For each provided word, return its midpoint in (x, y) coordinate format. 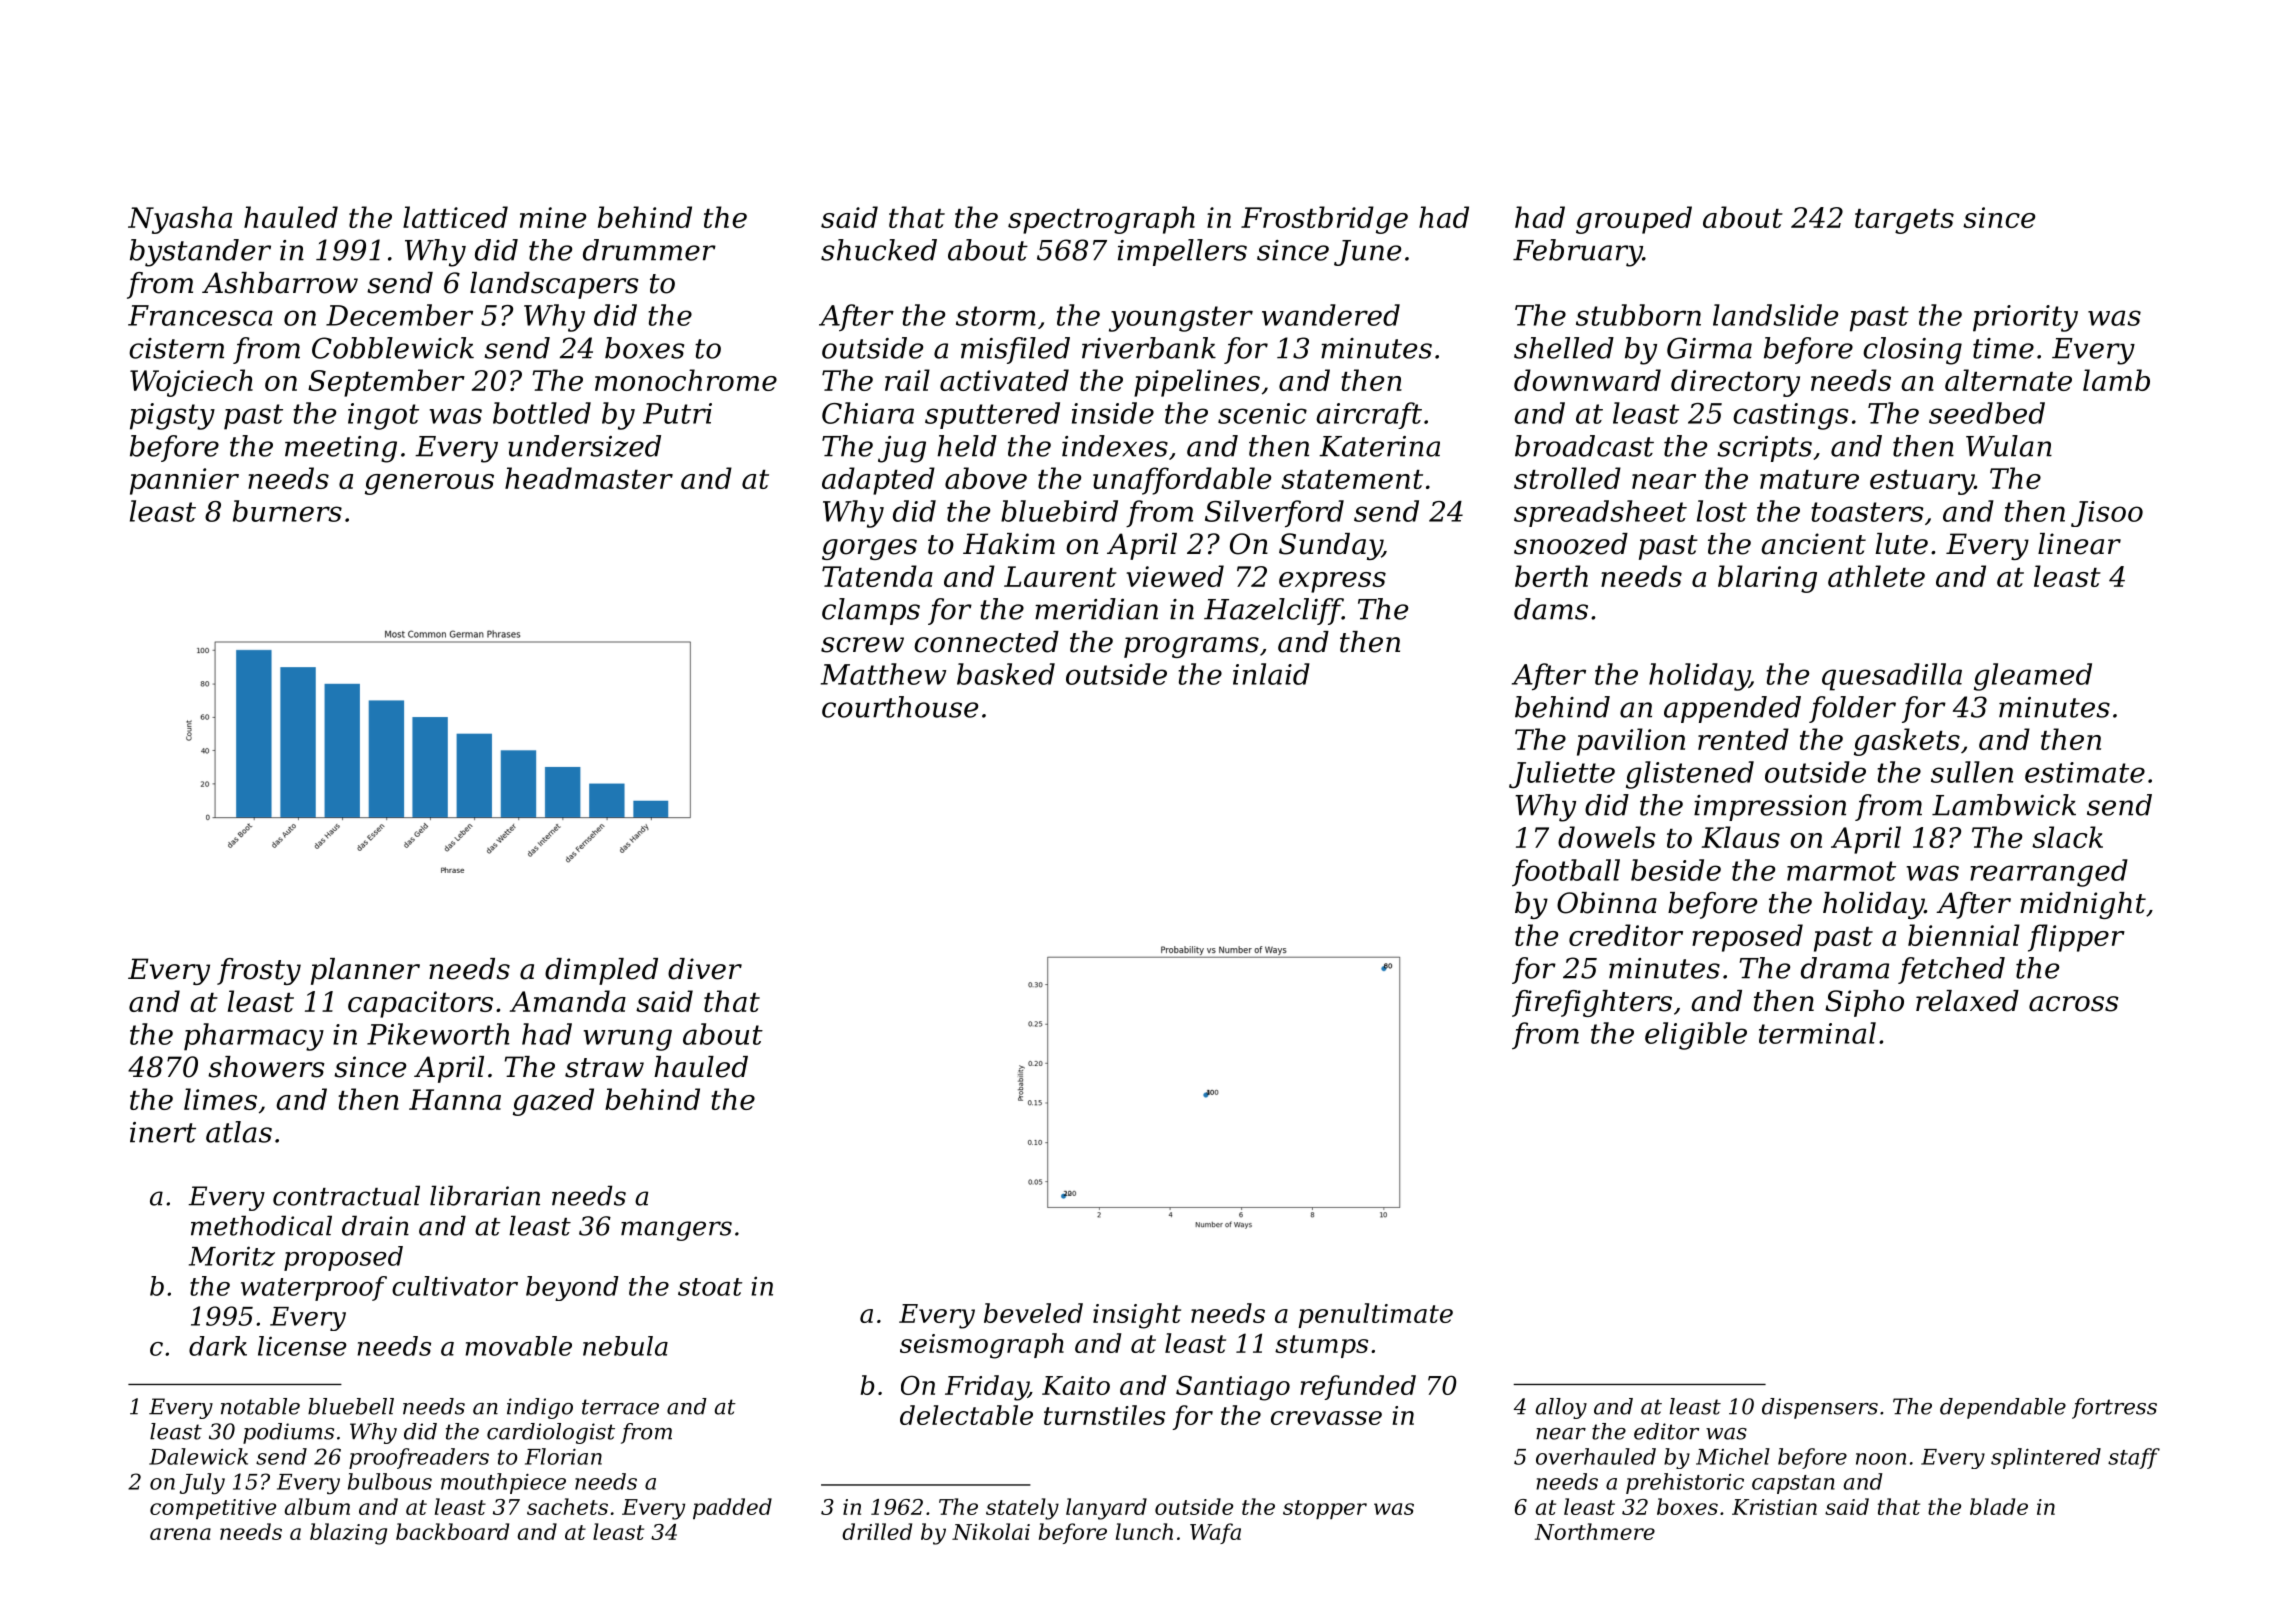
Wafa (1215, 1533)
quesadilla (1892, 677)
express (1332, 582)
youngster (1181, 319)
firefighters (1592, 1003)
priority (2025, 318)
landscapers (554, 285)
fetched (1951, 970)
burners (287, 511)
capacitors (420, 1004)
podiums (288, 1433)
